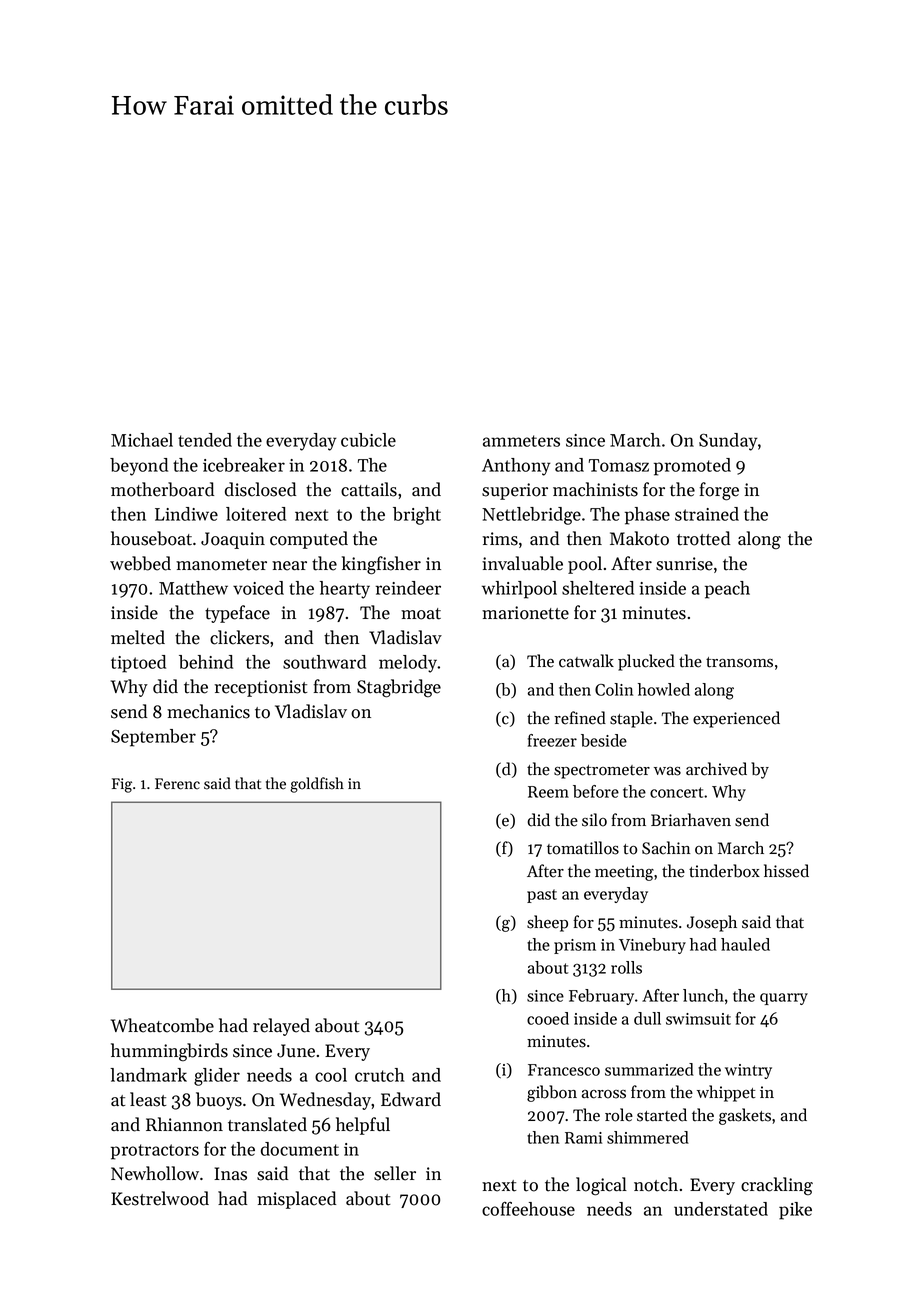 Image resolution: width=924 pixels, height=1308 pixels. Describe the element at coordinates (521, 441) in the image. I see `ammeters` at that location.
